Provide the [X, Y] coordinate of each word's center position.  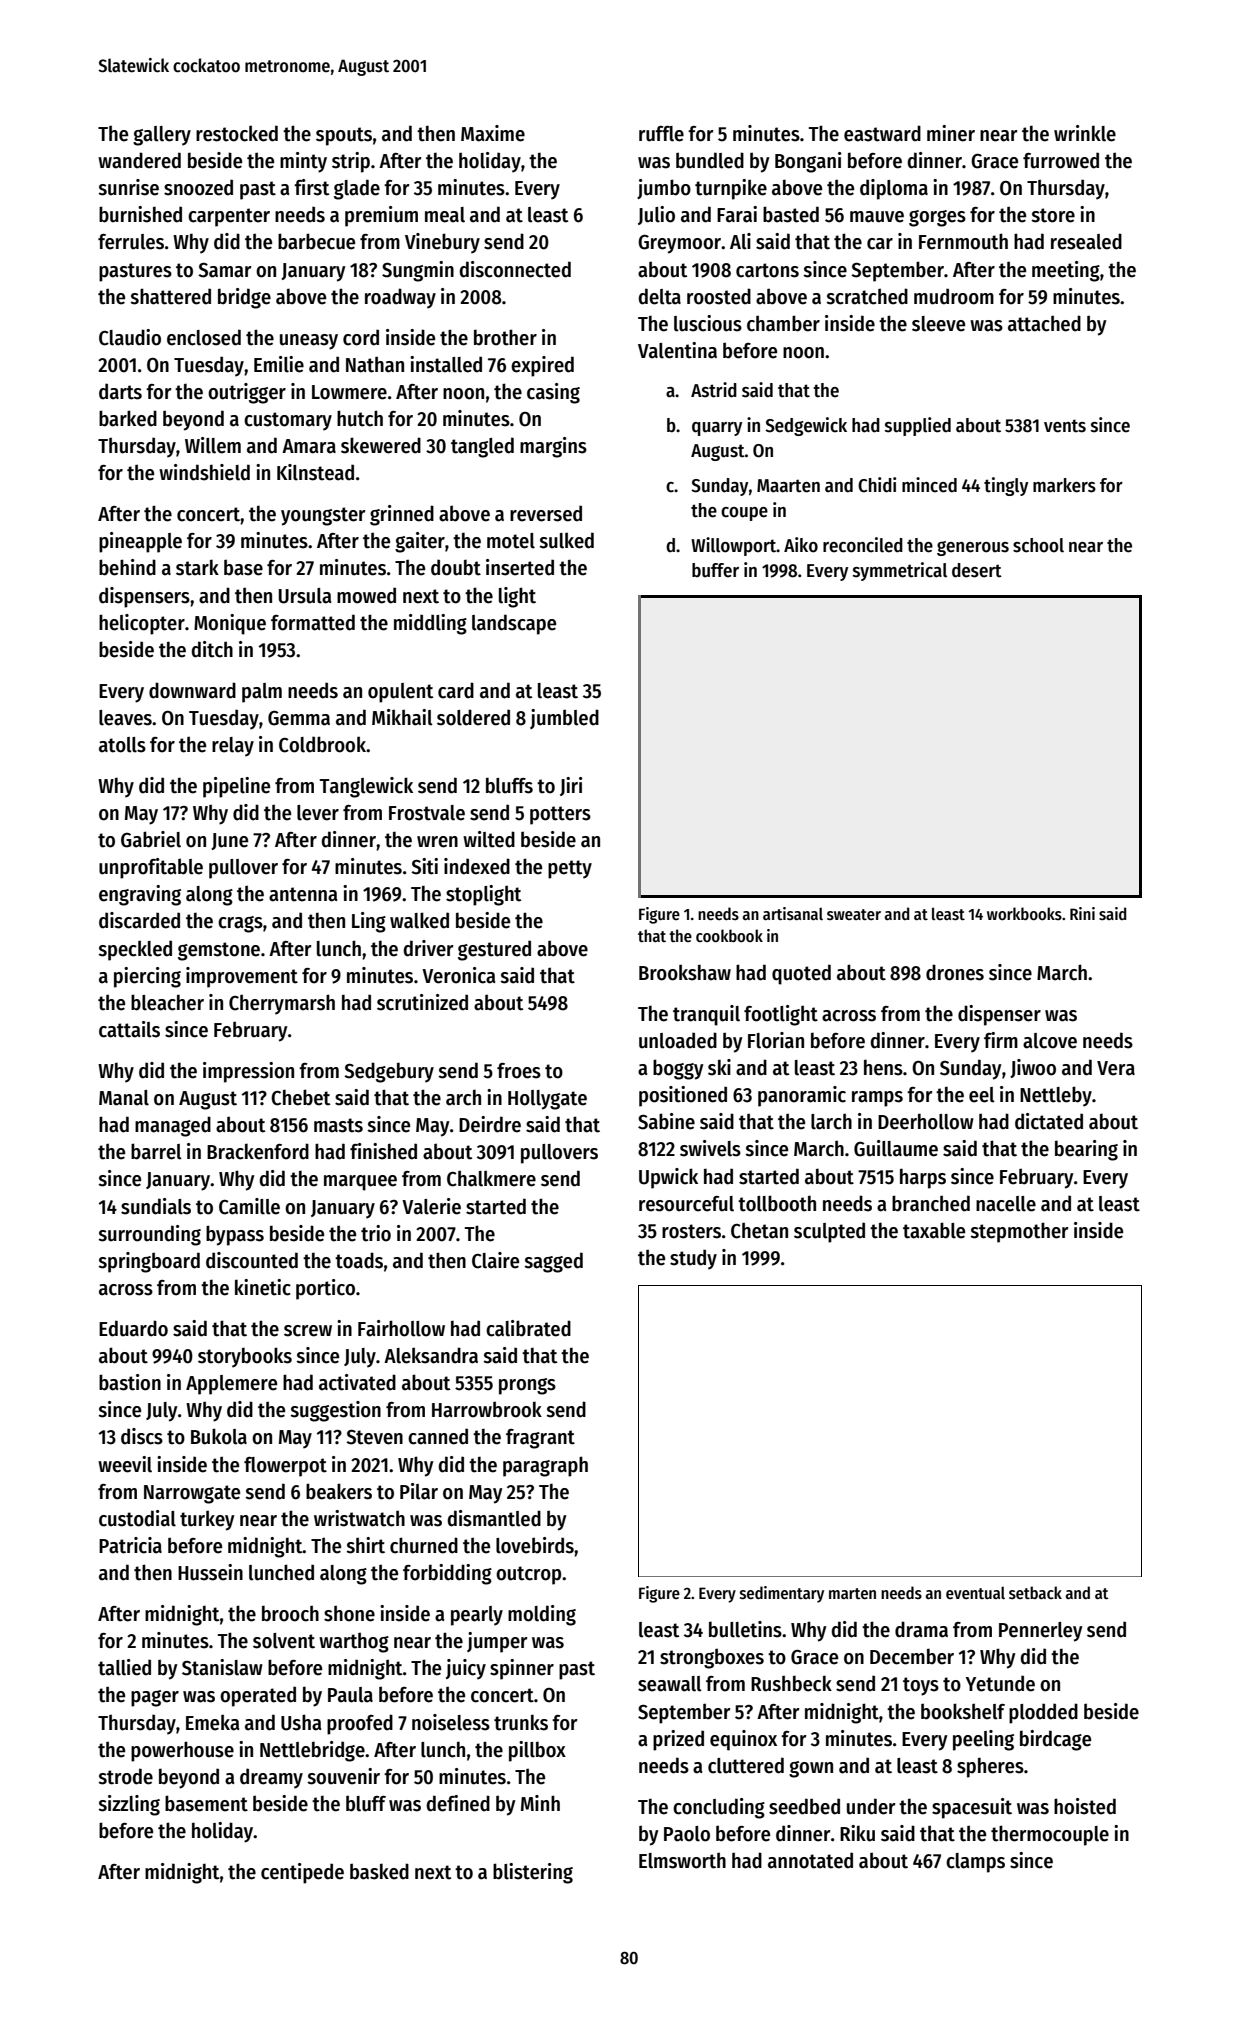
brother [505, 337]
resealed [1086, 241]
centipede [302, 1873]
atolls [122, 745]
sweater [854, 914]
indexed [477, 866]
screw [308, 1331]
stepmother [1019, 1232]
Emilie [279, 364]
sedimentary [782, 1594]
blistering [533, 1873]
